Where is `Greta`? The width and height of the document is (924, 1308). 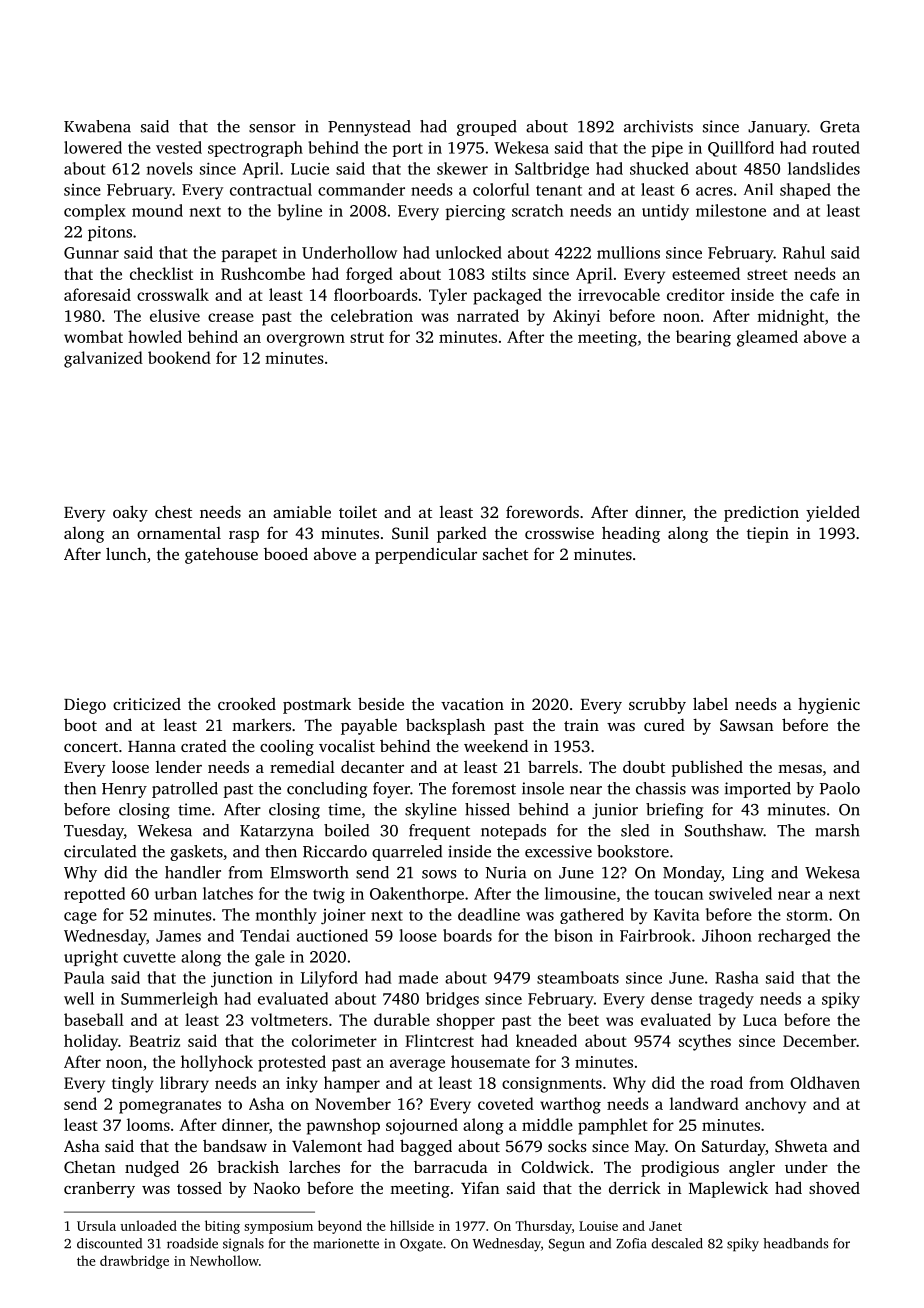
Greta is located at coordinates (840, 127).
